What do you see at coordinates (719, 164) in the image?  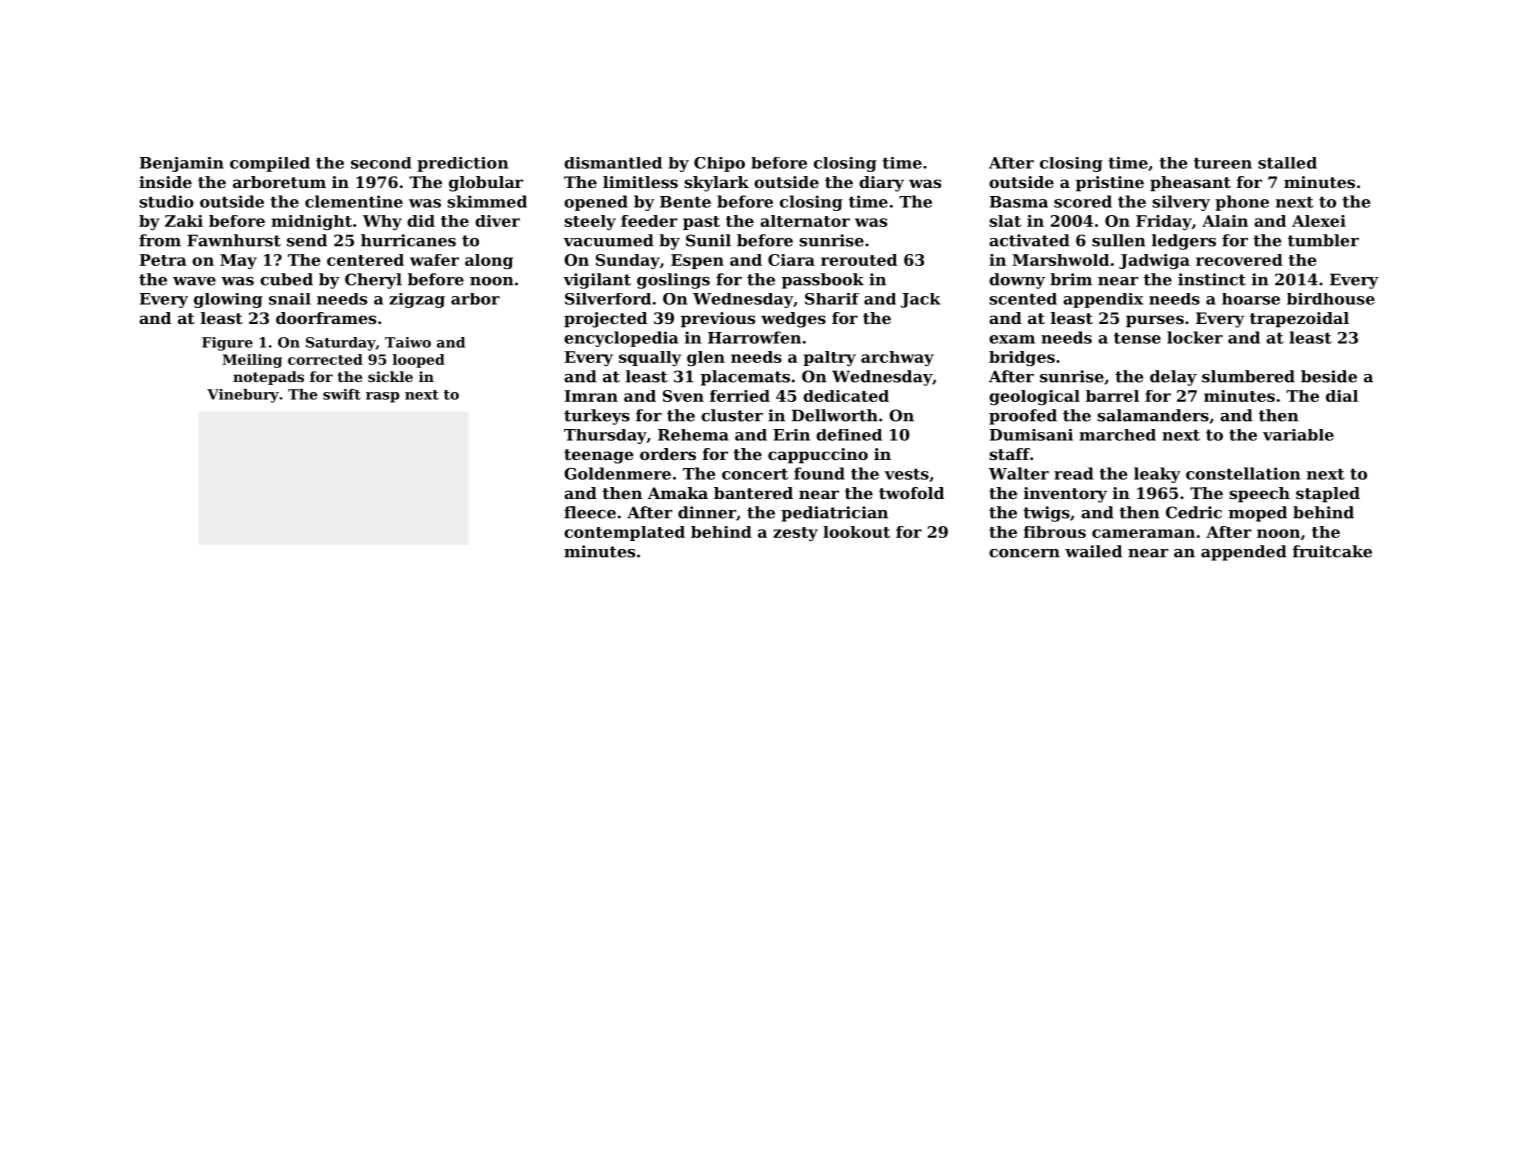 I see `Chipo` at bounding box center [719, 164].
